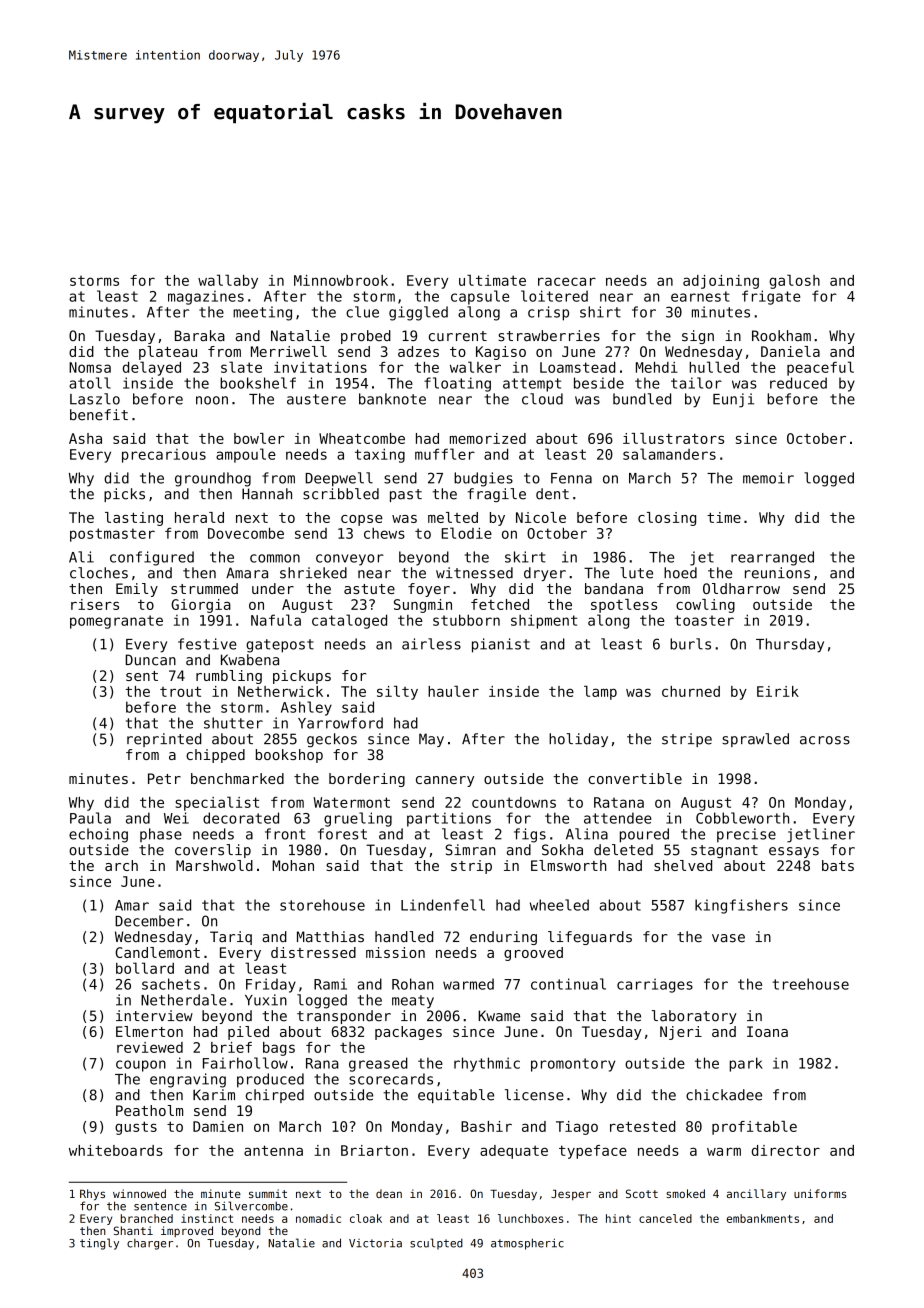 This screenshot has width=924, height=1308. What do you see at coordinates (552, 494) in the screenshot?
I see `dent` at bounding box center [552, 494].
